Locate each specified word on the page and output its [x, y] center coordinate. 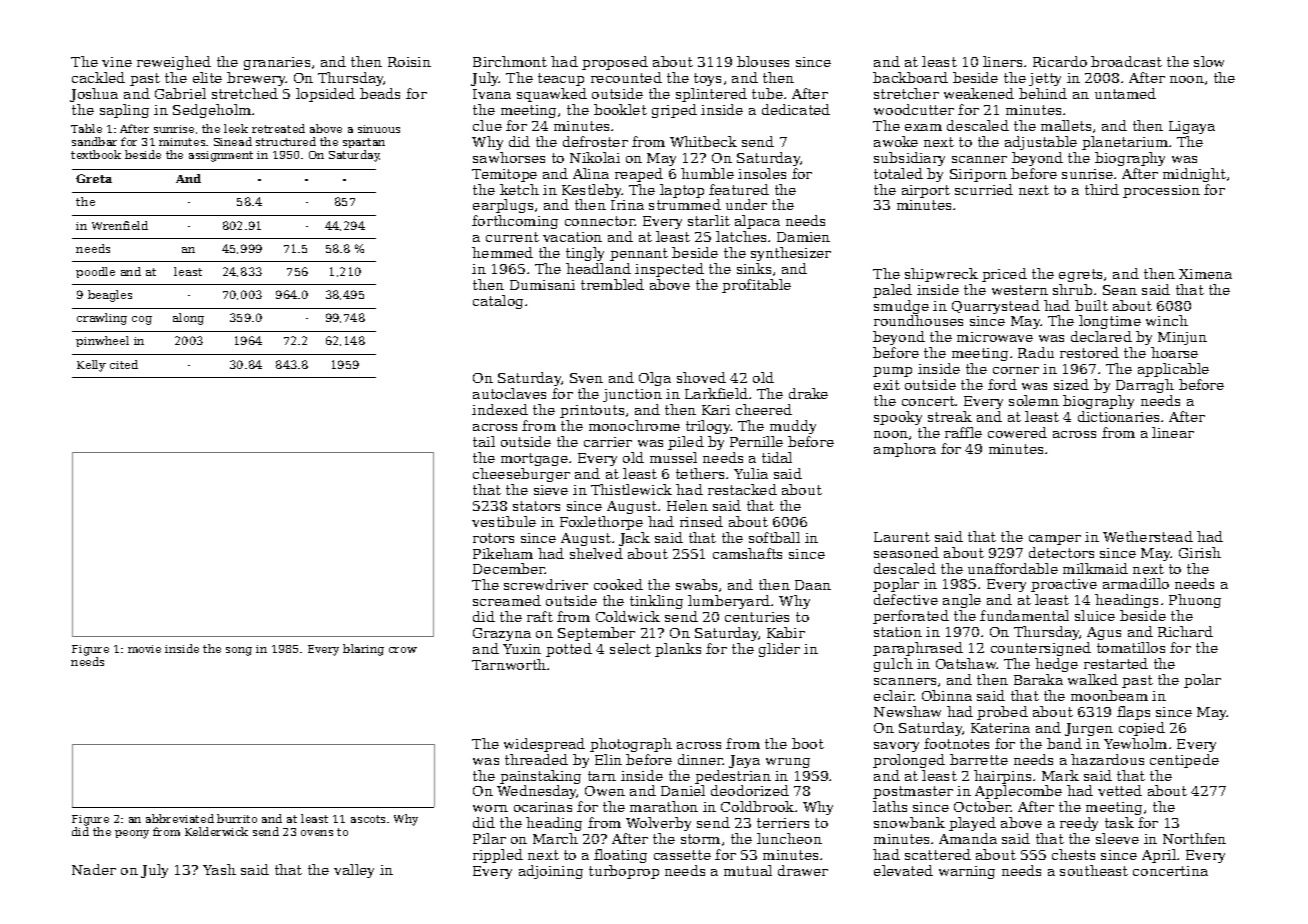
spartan [364, 143]
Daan [813, 585]
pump [892, 372]
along [188, 319]
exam [923, 127]
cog [142, 320]
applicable [1173, 370]
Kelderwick [216, 831]
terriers [783, 823]
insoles [762, 173]
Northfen [1194, 838]
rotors [493, 538]
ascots [368, 819]
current [512, 237]
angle [962, 601]
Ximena [1205, 274]
